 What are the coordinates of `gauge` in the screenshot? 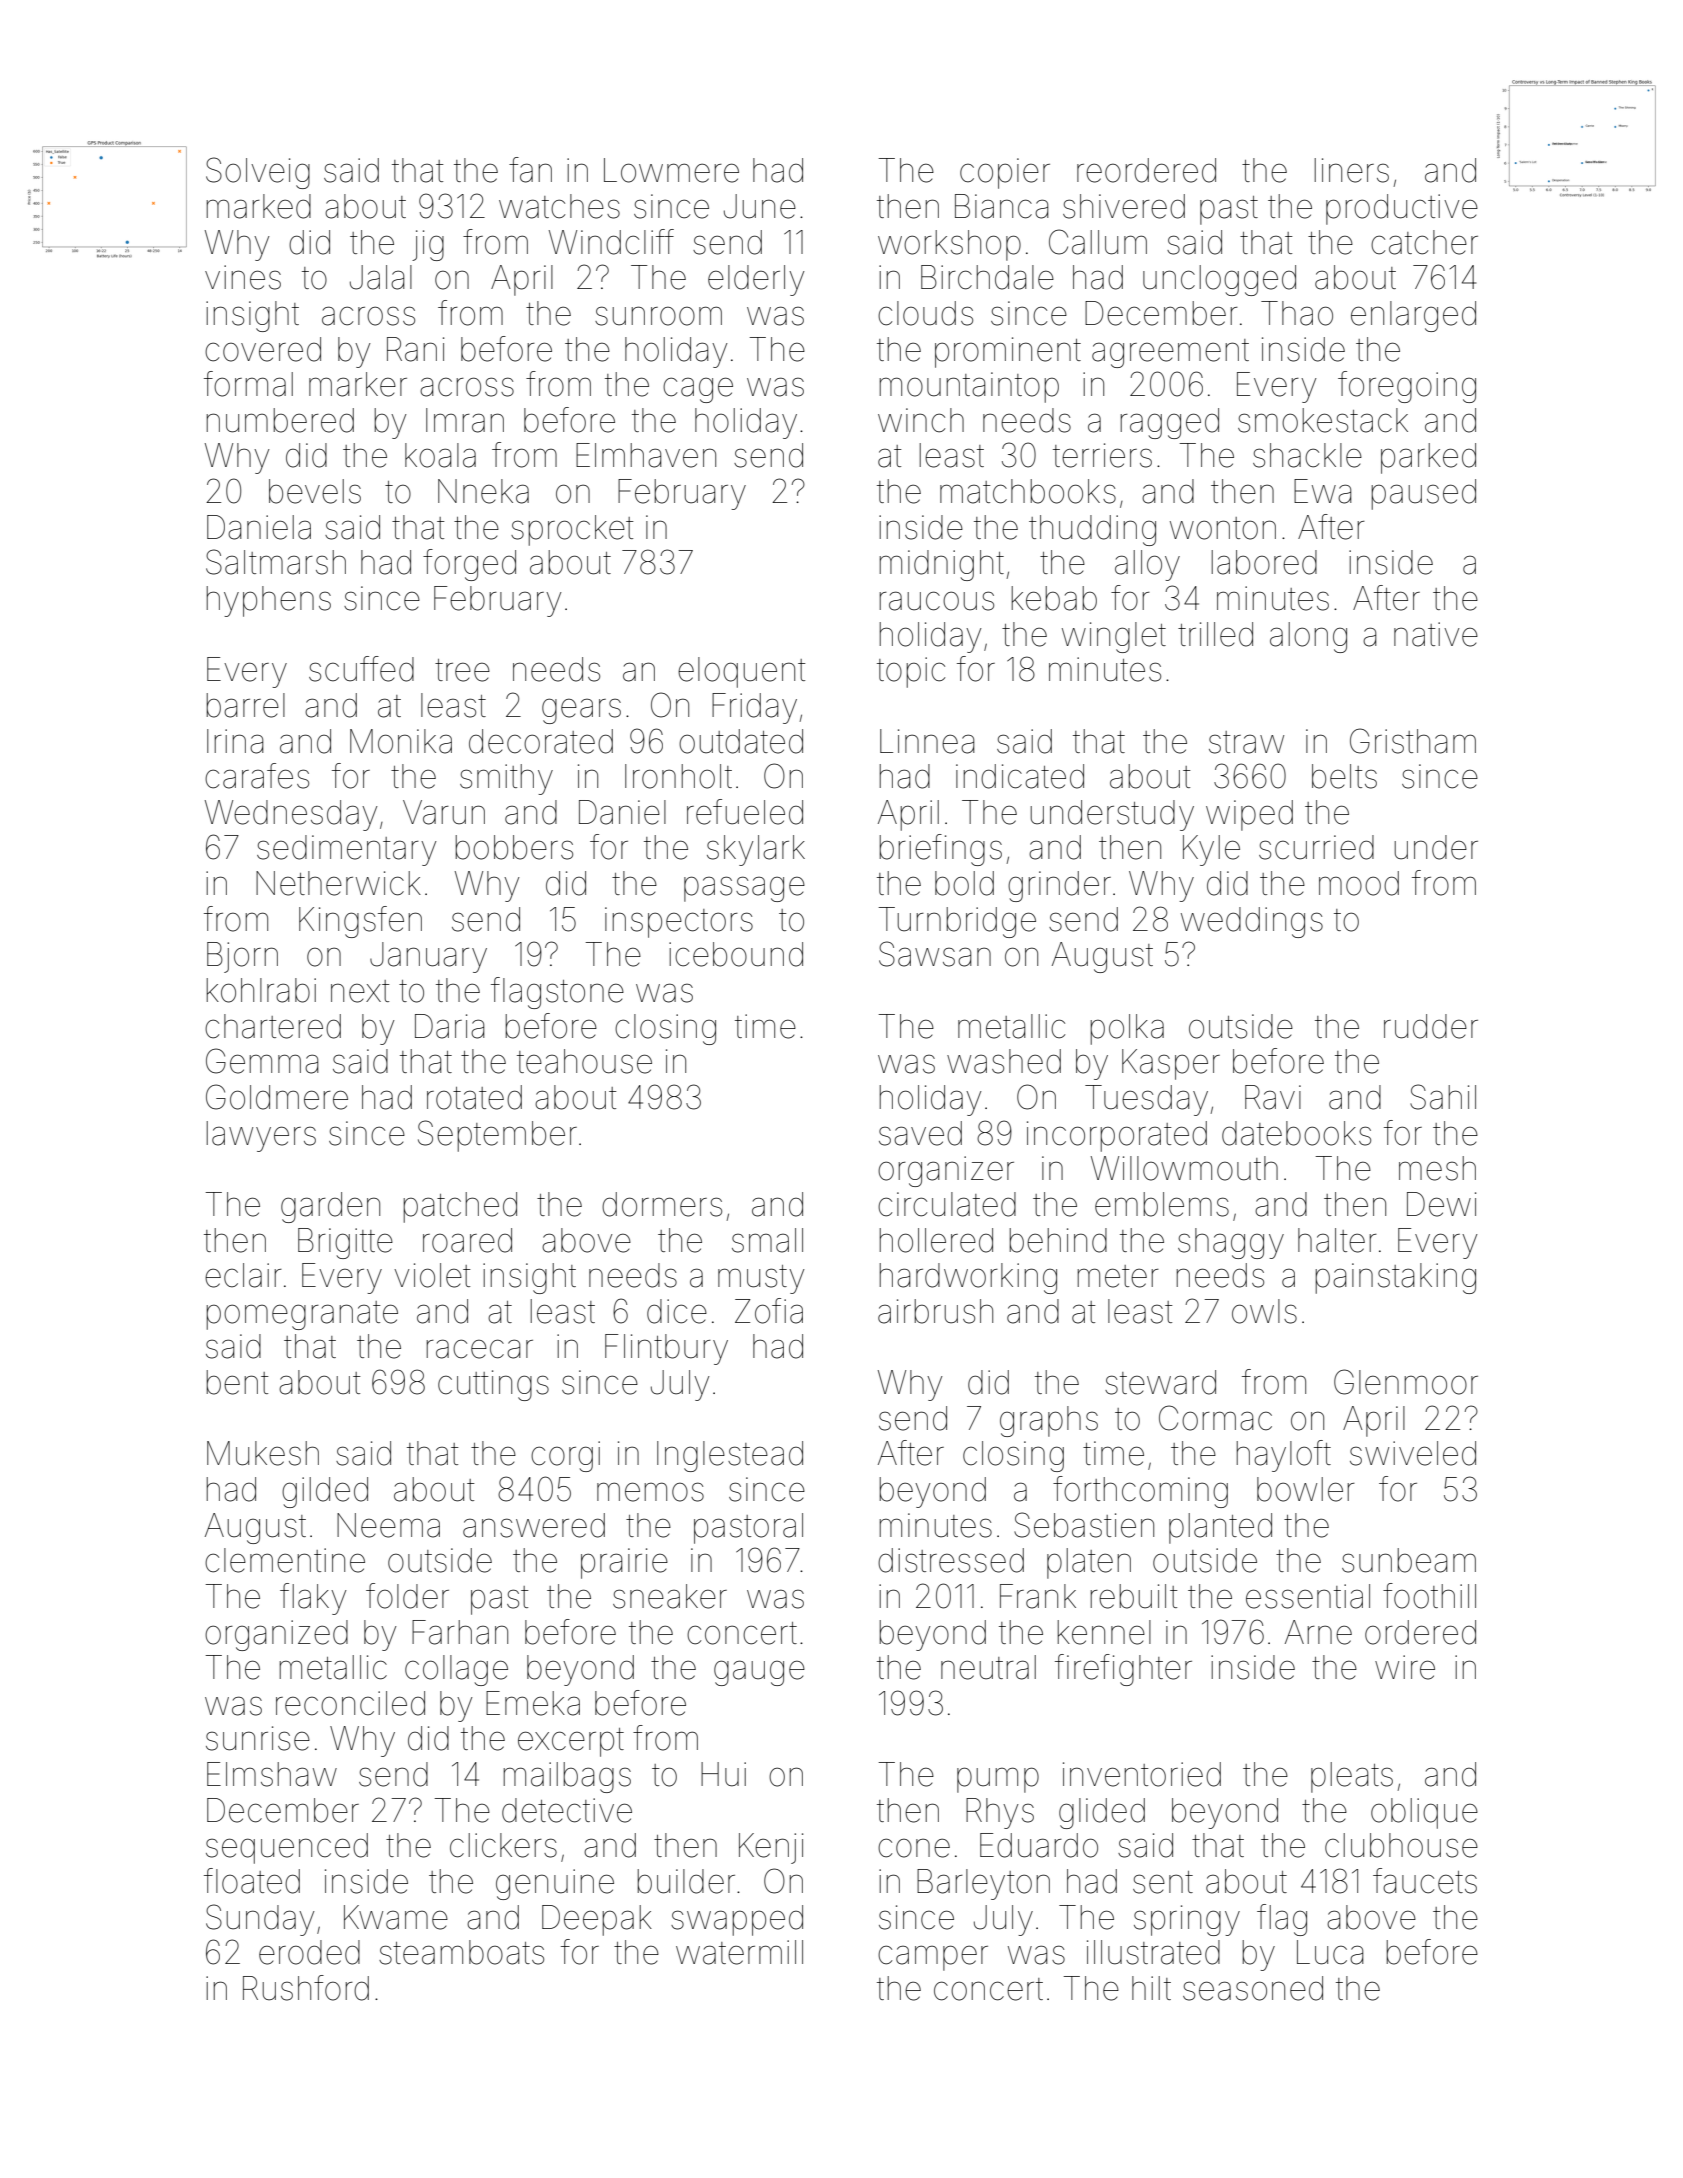 It's located at (759, 1673).
